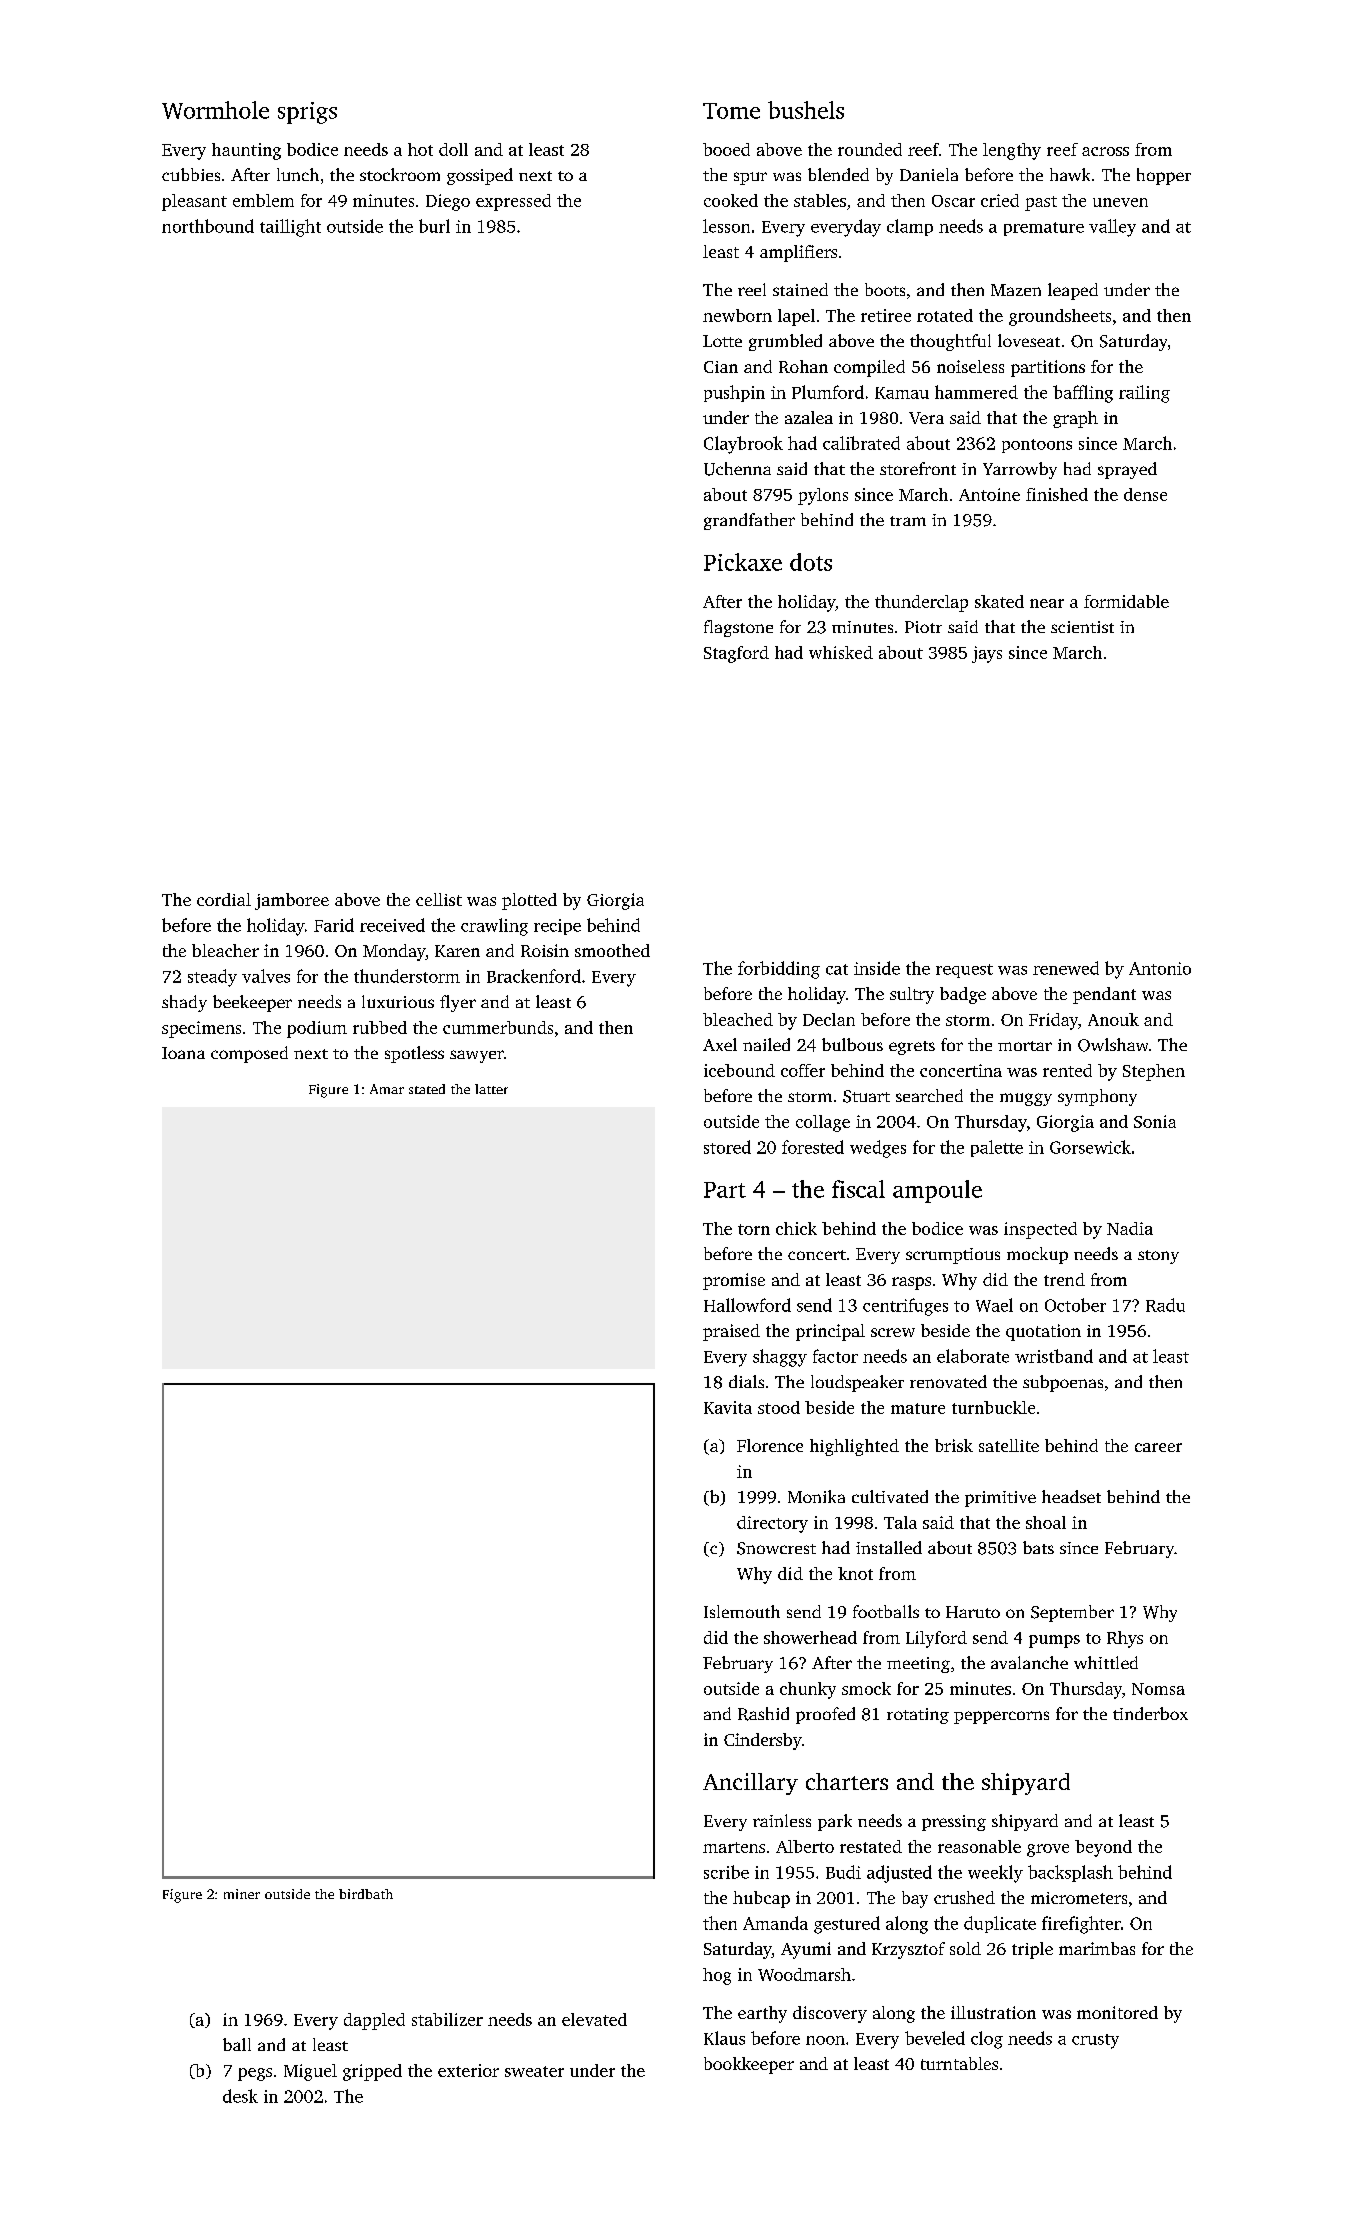 The width and height of the document is (1358, 2236). Describe the element at coordinates (816, 1496) in the document. I see `Monika` at that location.
